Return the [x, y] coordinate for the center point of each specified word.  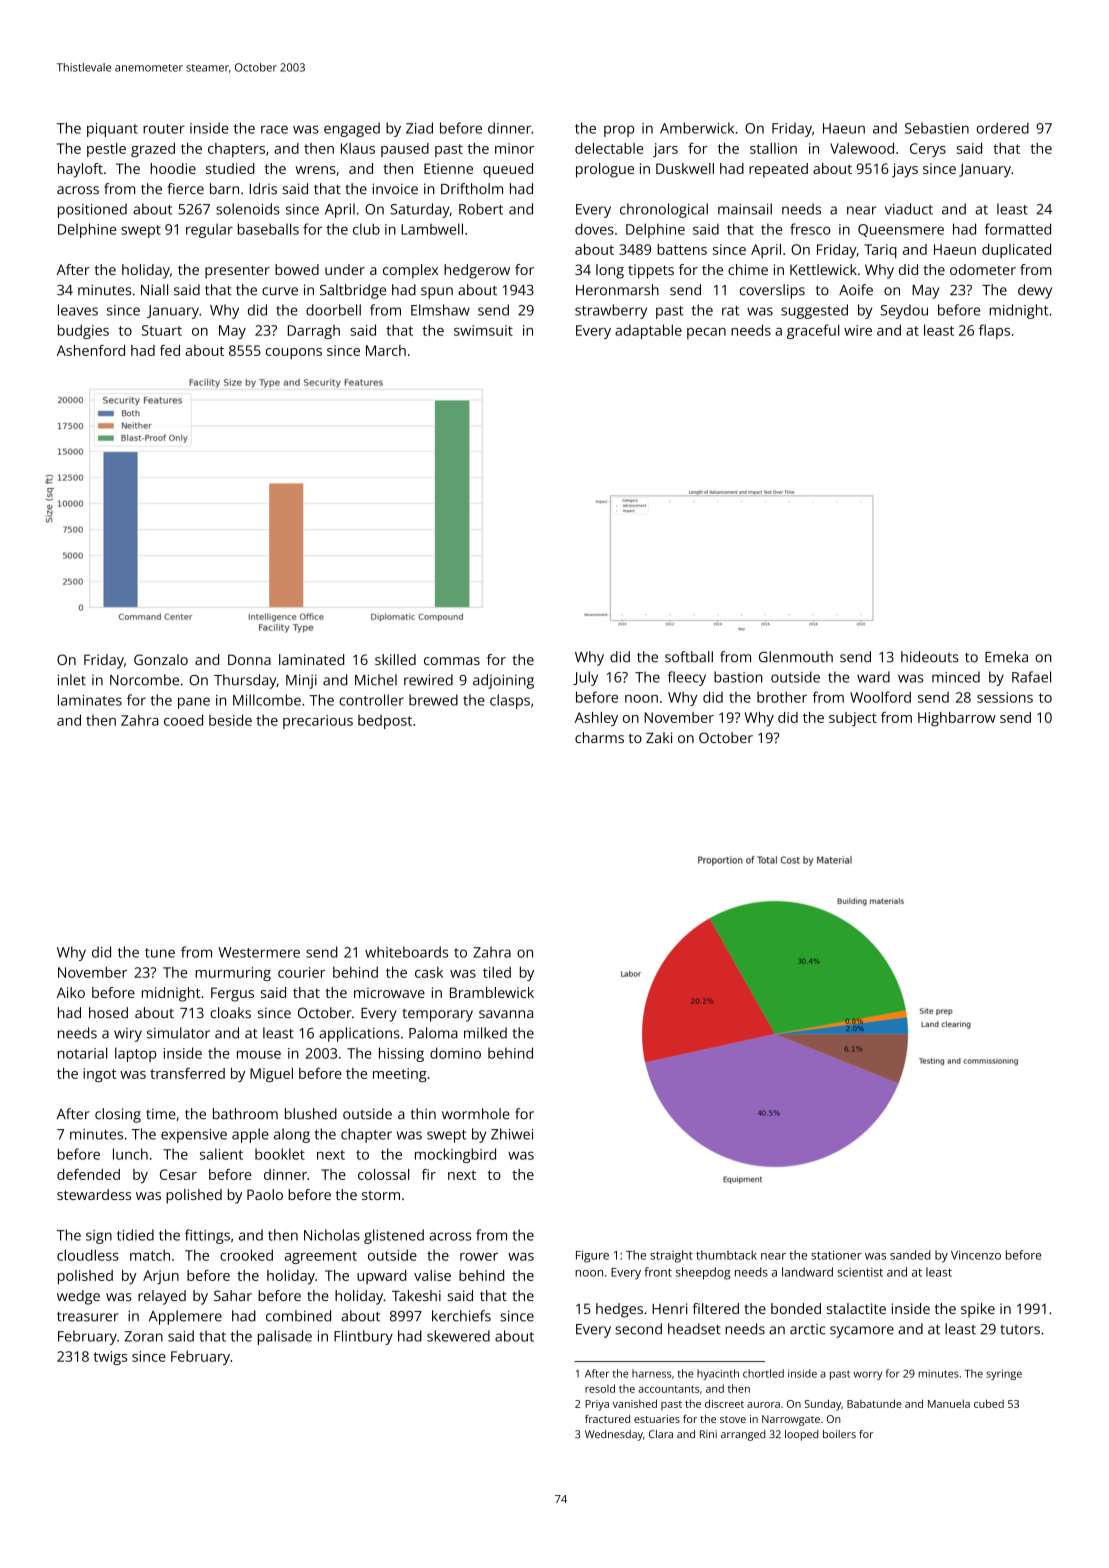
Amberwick [697, 128]
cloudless [88, 1255]
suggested [814, 311]
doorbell [333, 310]
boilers [839, 1434]
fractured [607, 1419]
